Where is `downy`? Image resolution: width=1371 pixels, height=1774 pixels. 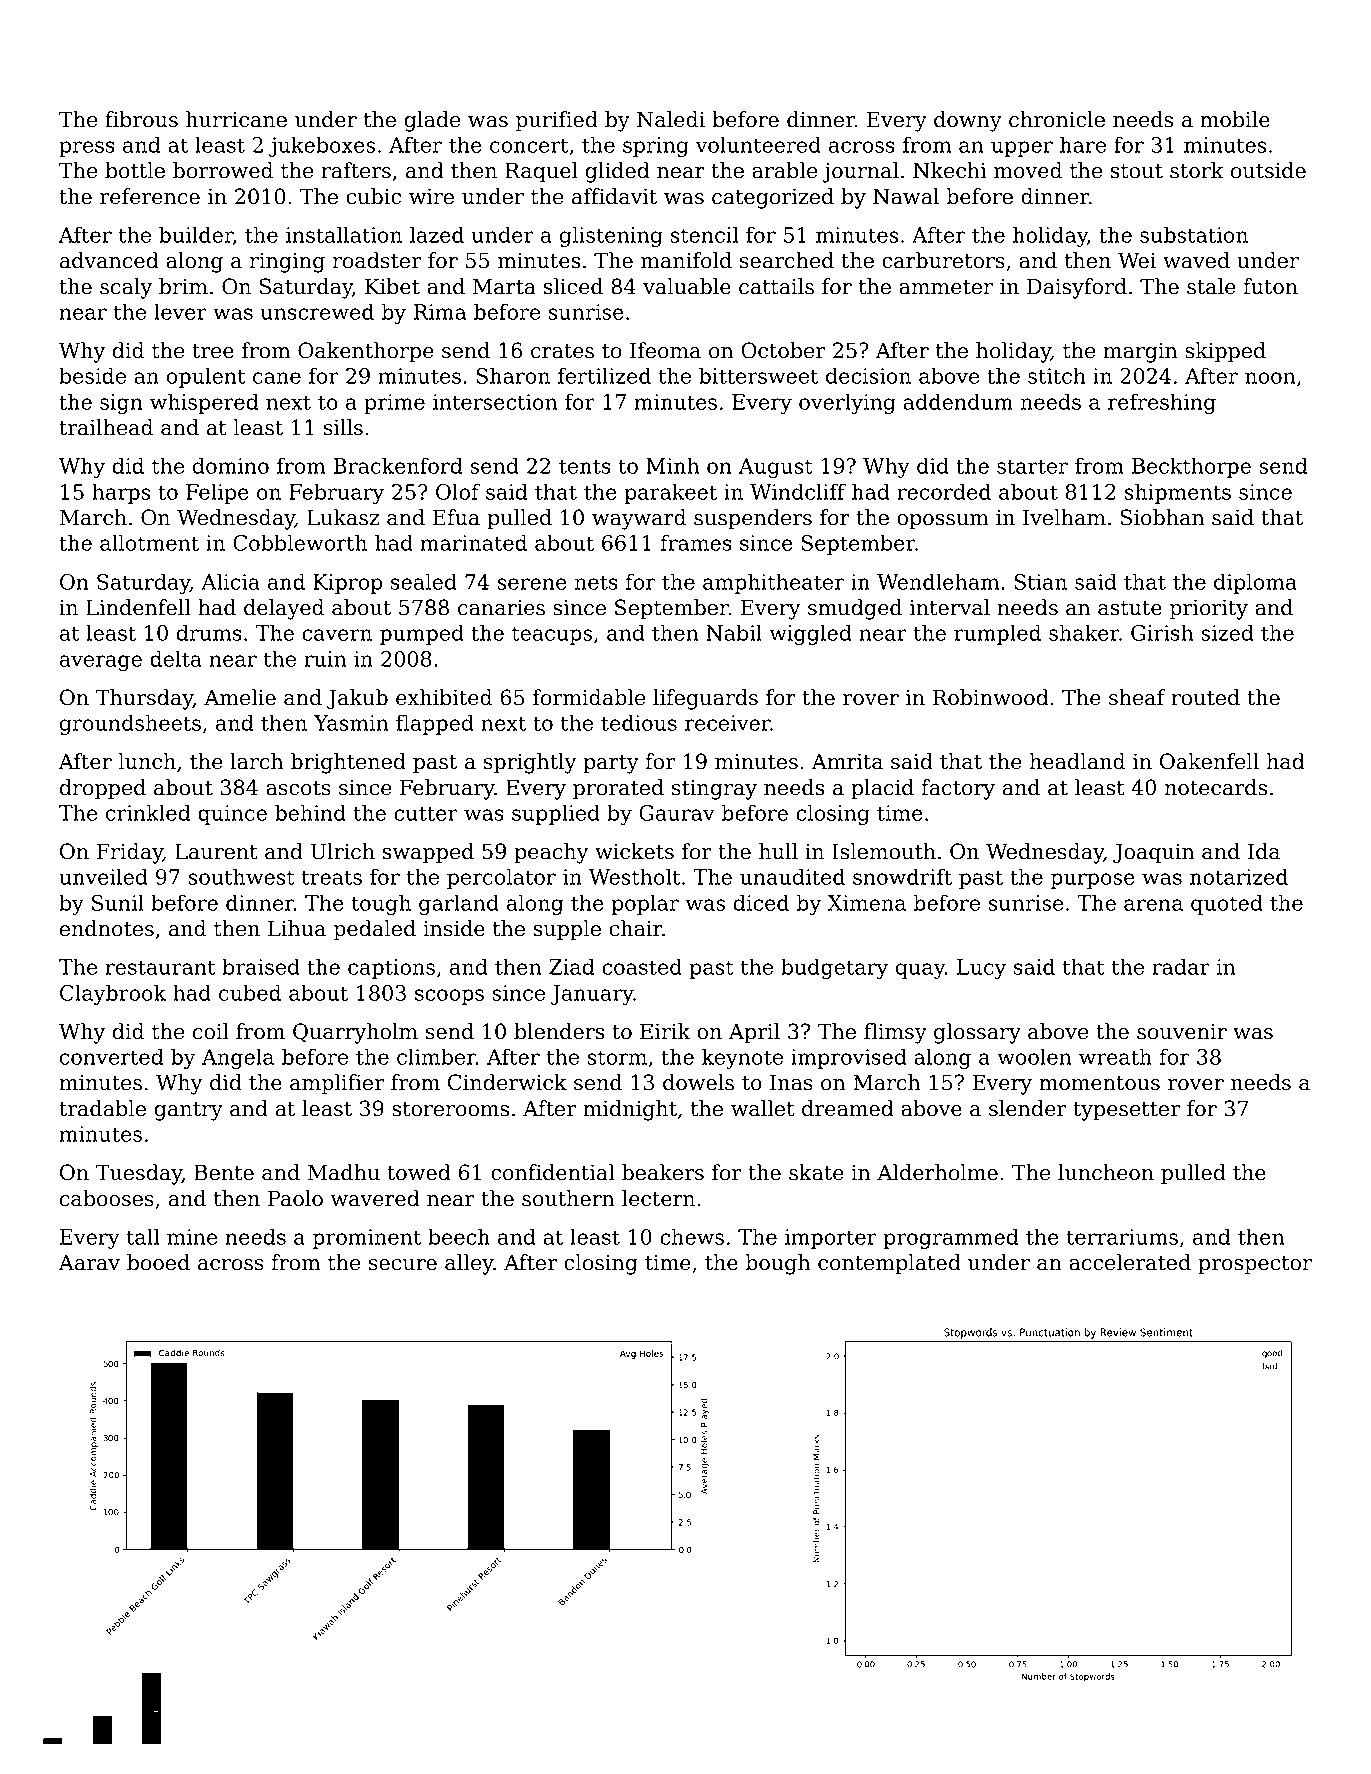
downy is located at coordinates (968, 121).
